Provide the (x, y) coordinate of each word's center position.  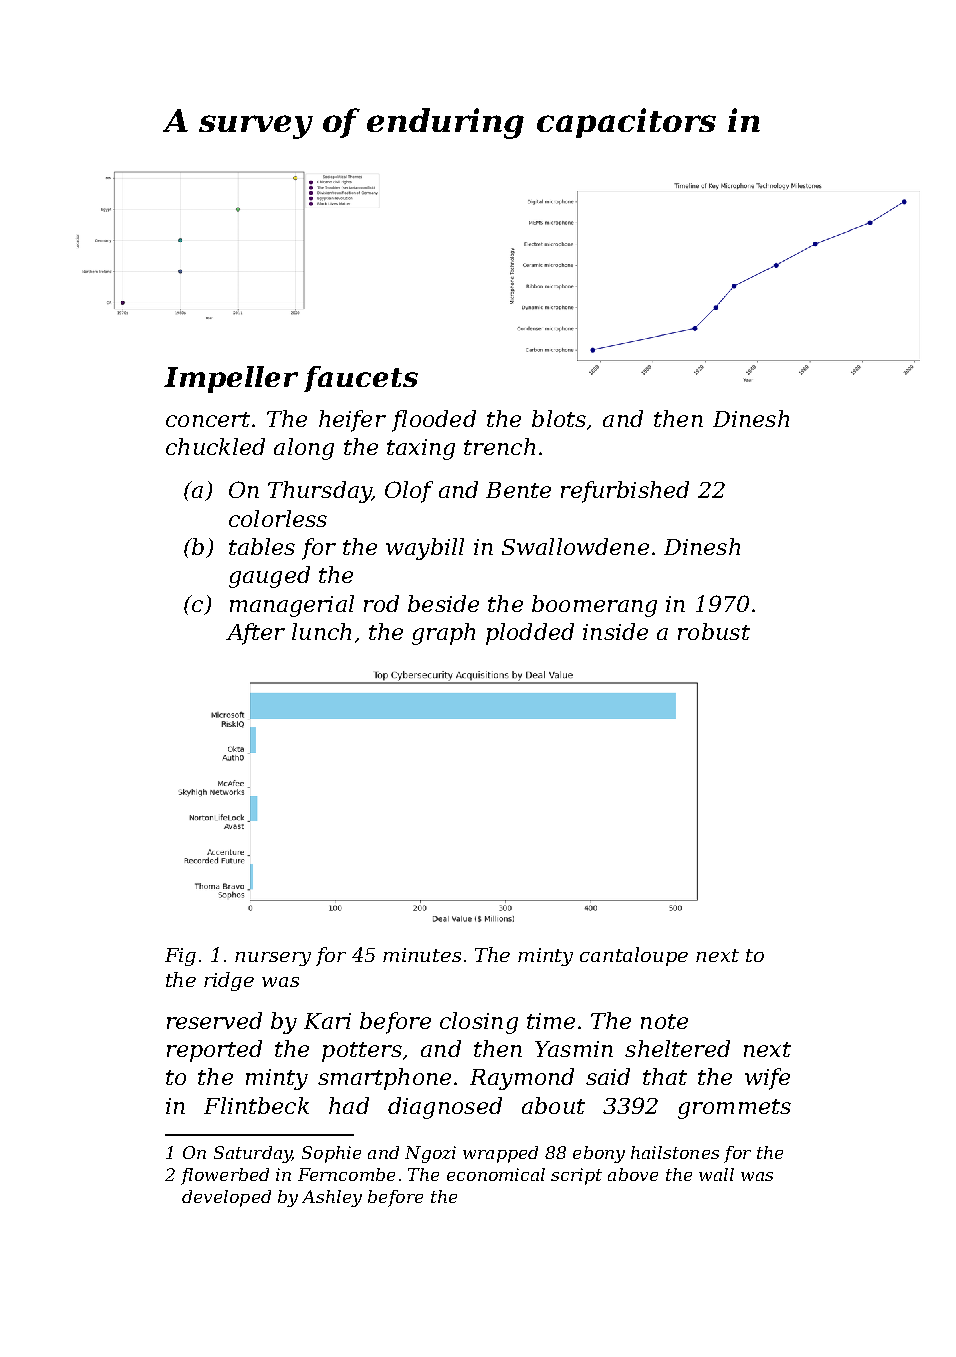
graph (443, 634)
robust (714, 631)
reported (214, 1051)
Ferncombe (346, 1174)
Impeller (231, 379)
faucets (361, 379)
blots (559, 418)
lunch (321, 631)
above (633, 1174)
